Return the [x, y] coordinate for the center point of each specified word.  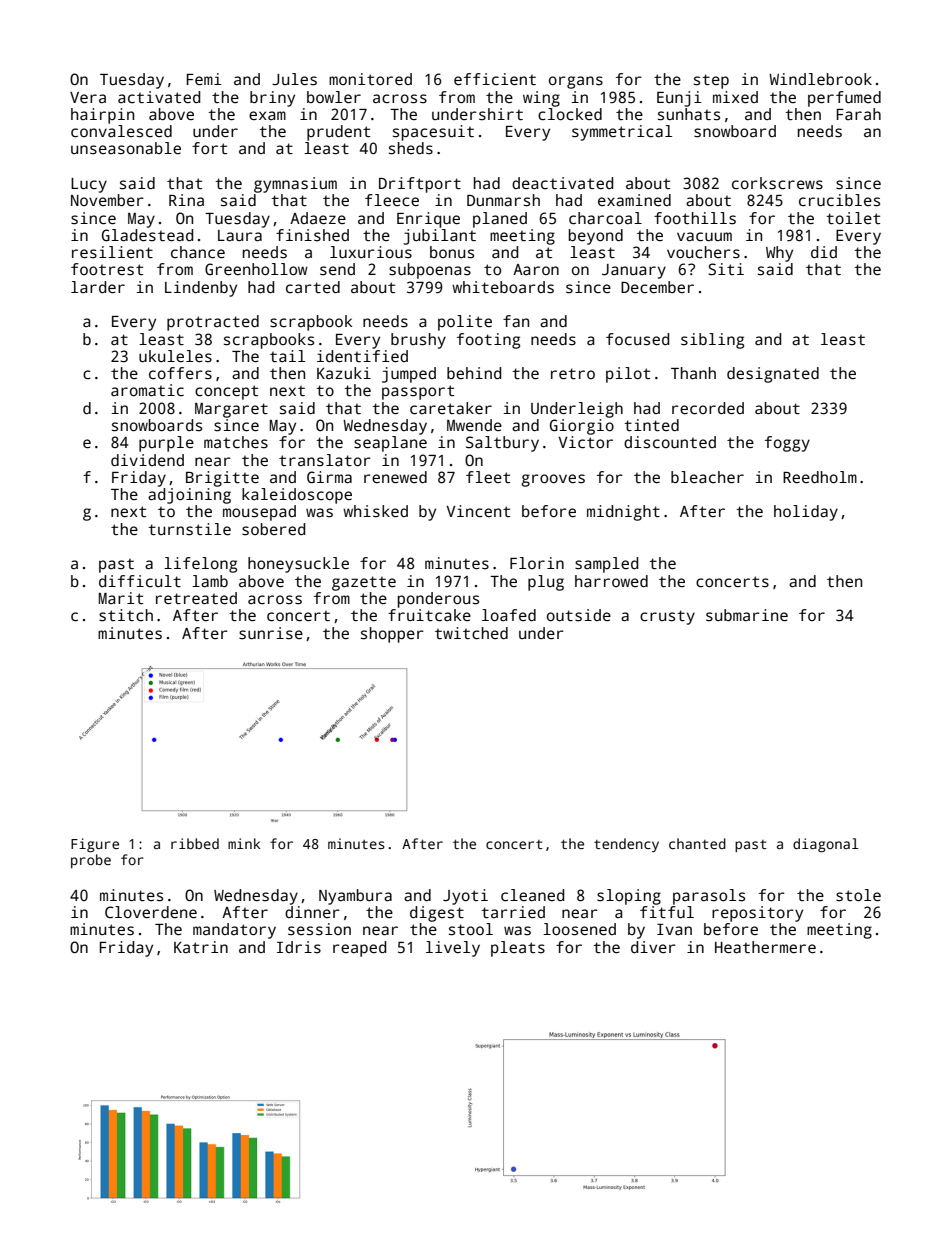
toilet [853, 218]
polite [465, 323]
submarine [747, 615]
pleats [518, 949]
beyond [596, 237]
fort [209, 148]
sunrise [271, 633]
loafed [509, 615]
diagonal [826, 845]
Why [779, 254]
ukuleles [175, 356]
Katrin [201, 947]
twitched [471, 633]
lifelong [200, 565]
